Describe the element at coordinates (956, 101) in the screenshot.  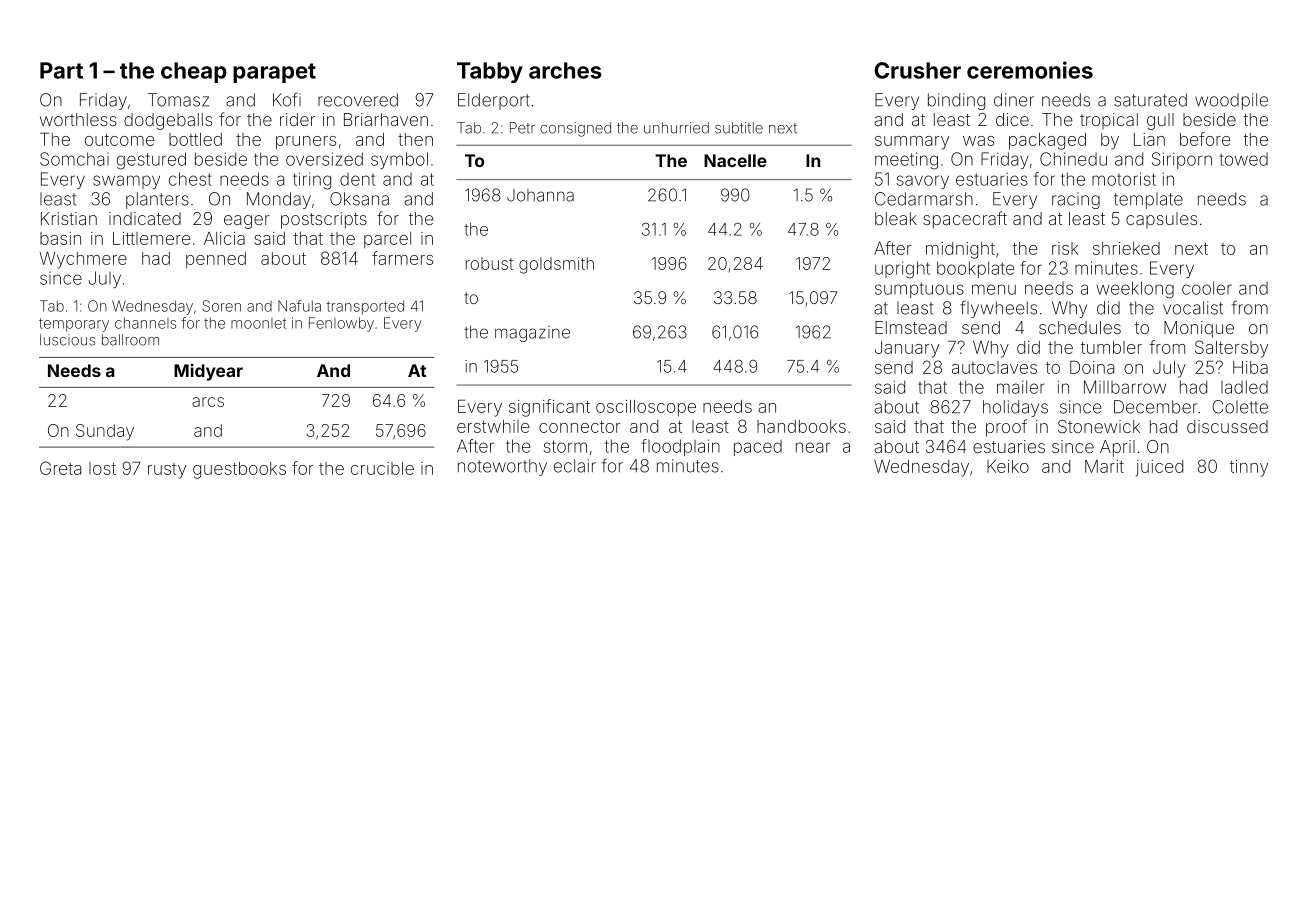
I see `binding` at that location.
